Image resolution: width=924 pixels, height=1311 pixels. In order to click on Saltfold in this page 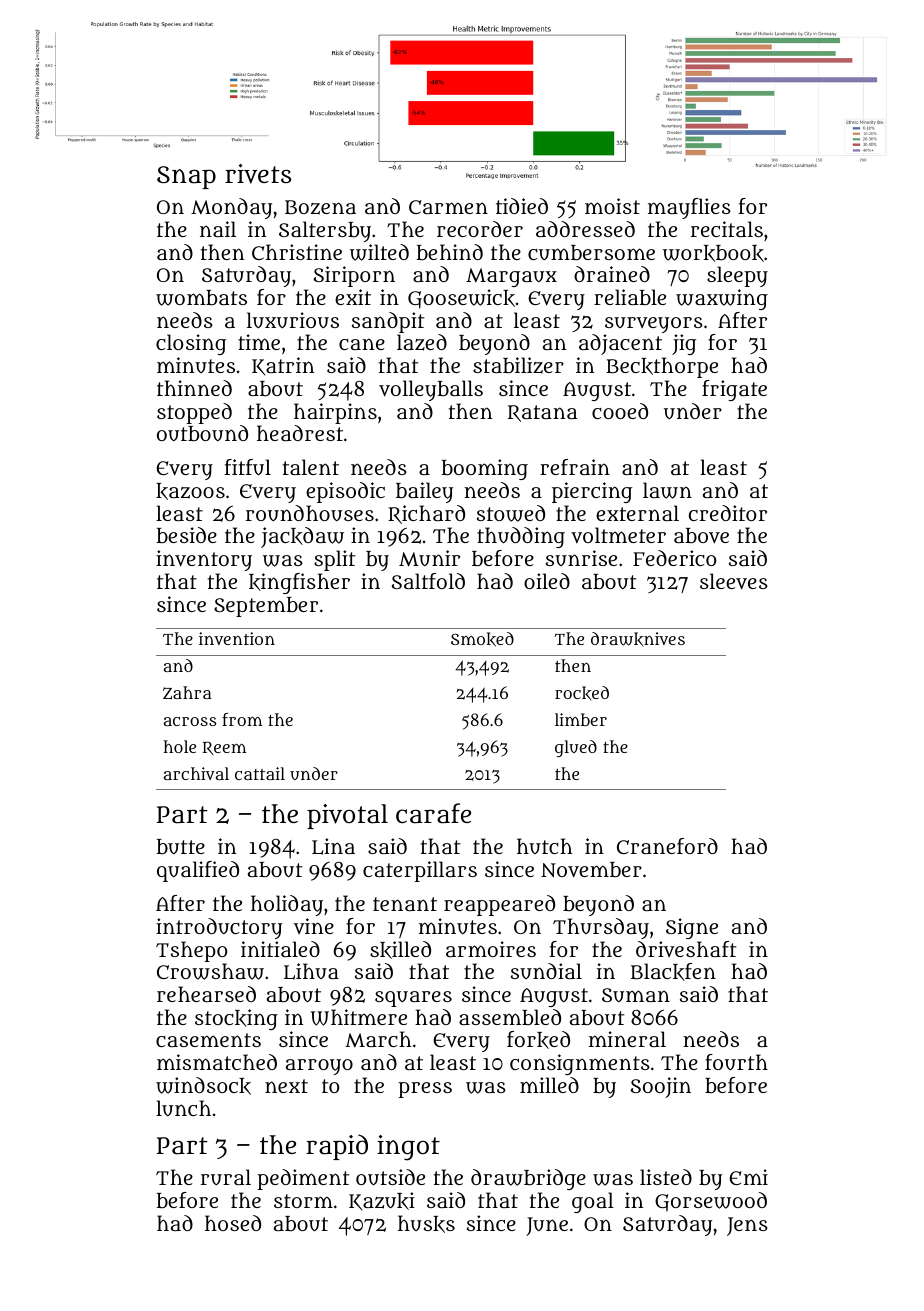, I will do `click(428, 581)`.
